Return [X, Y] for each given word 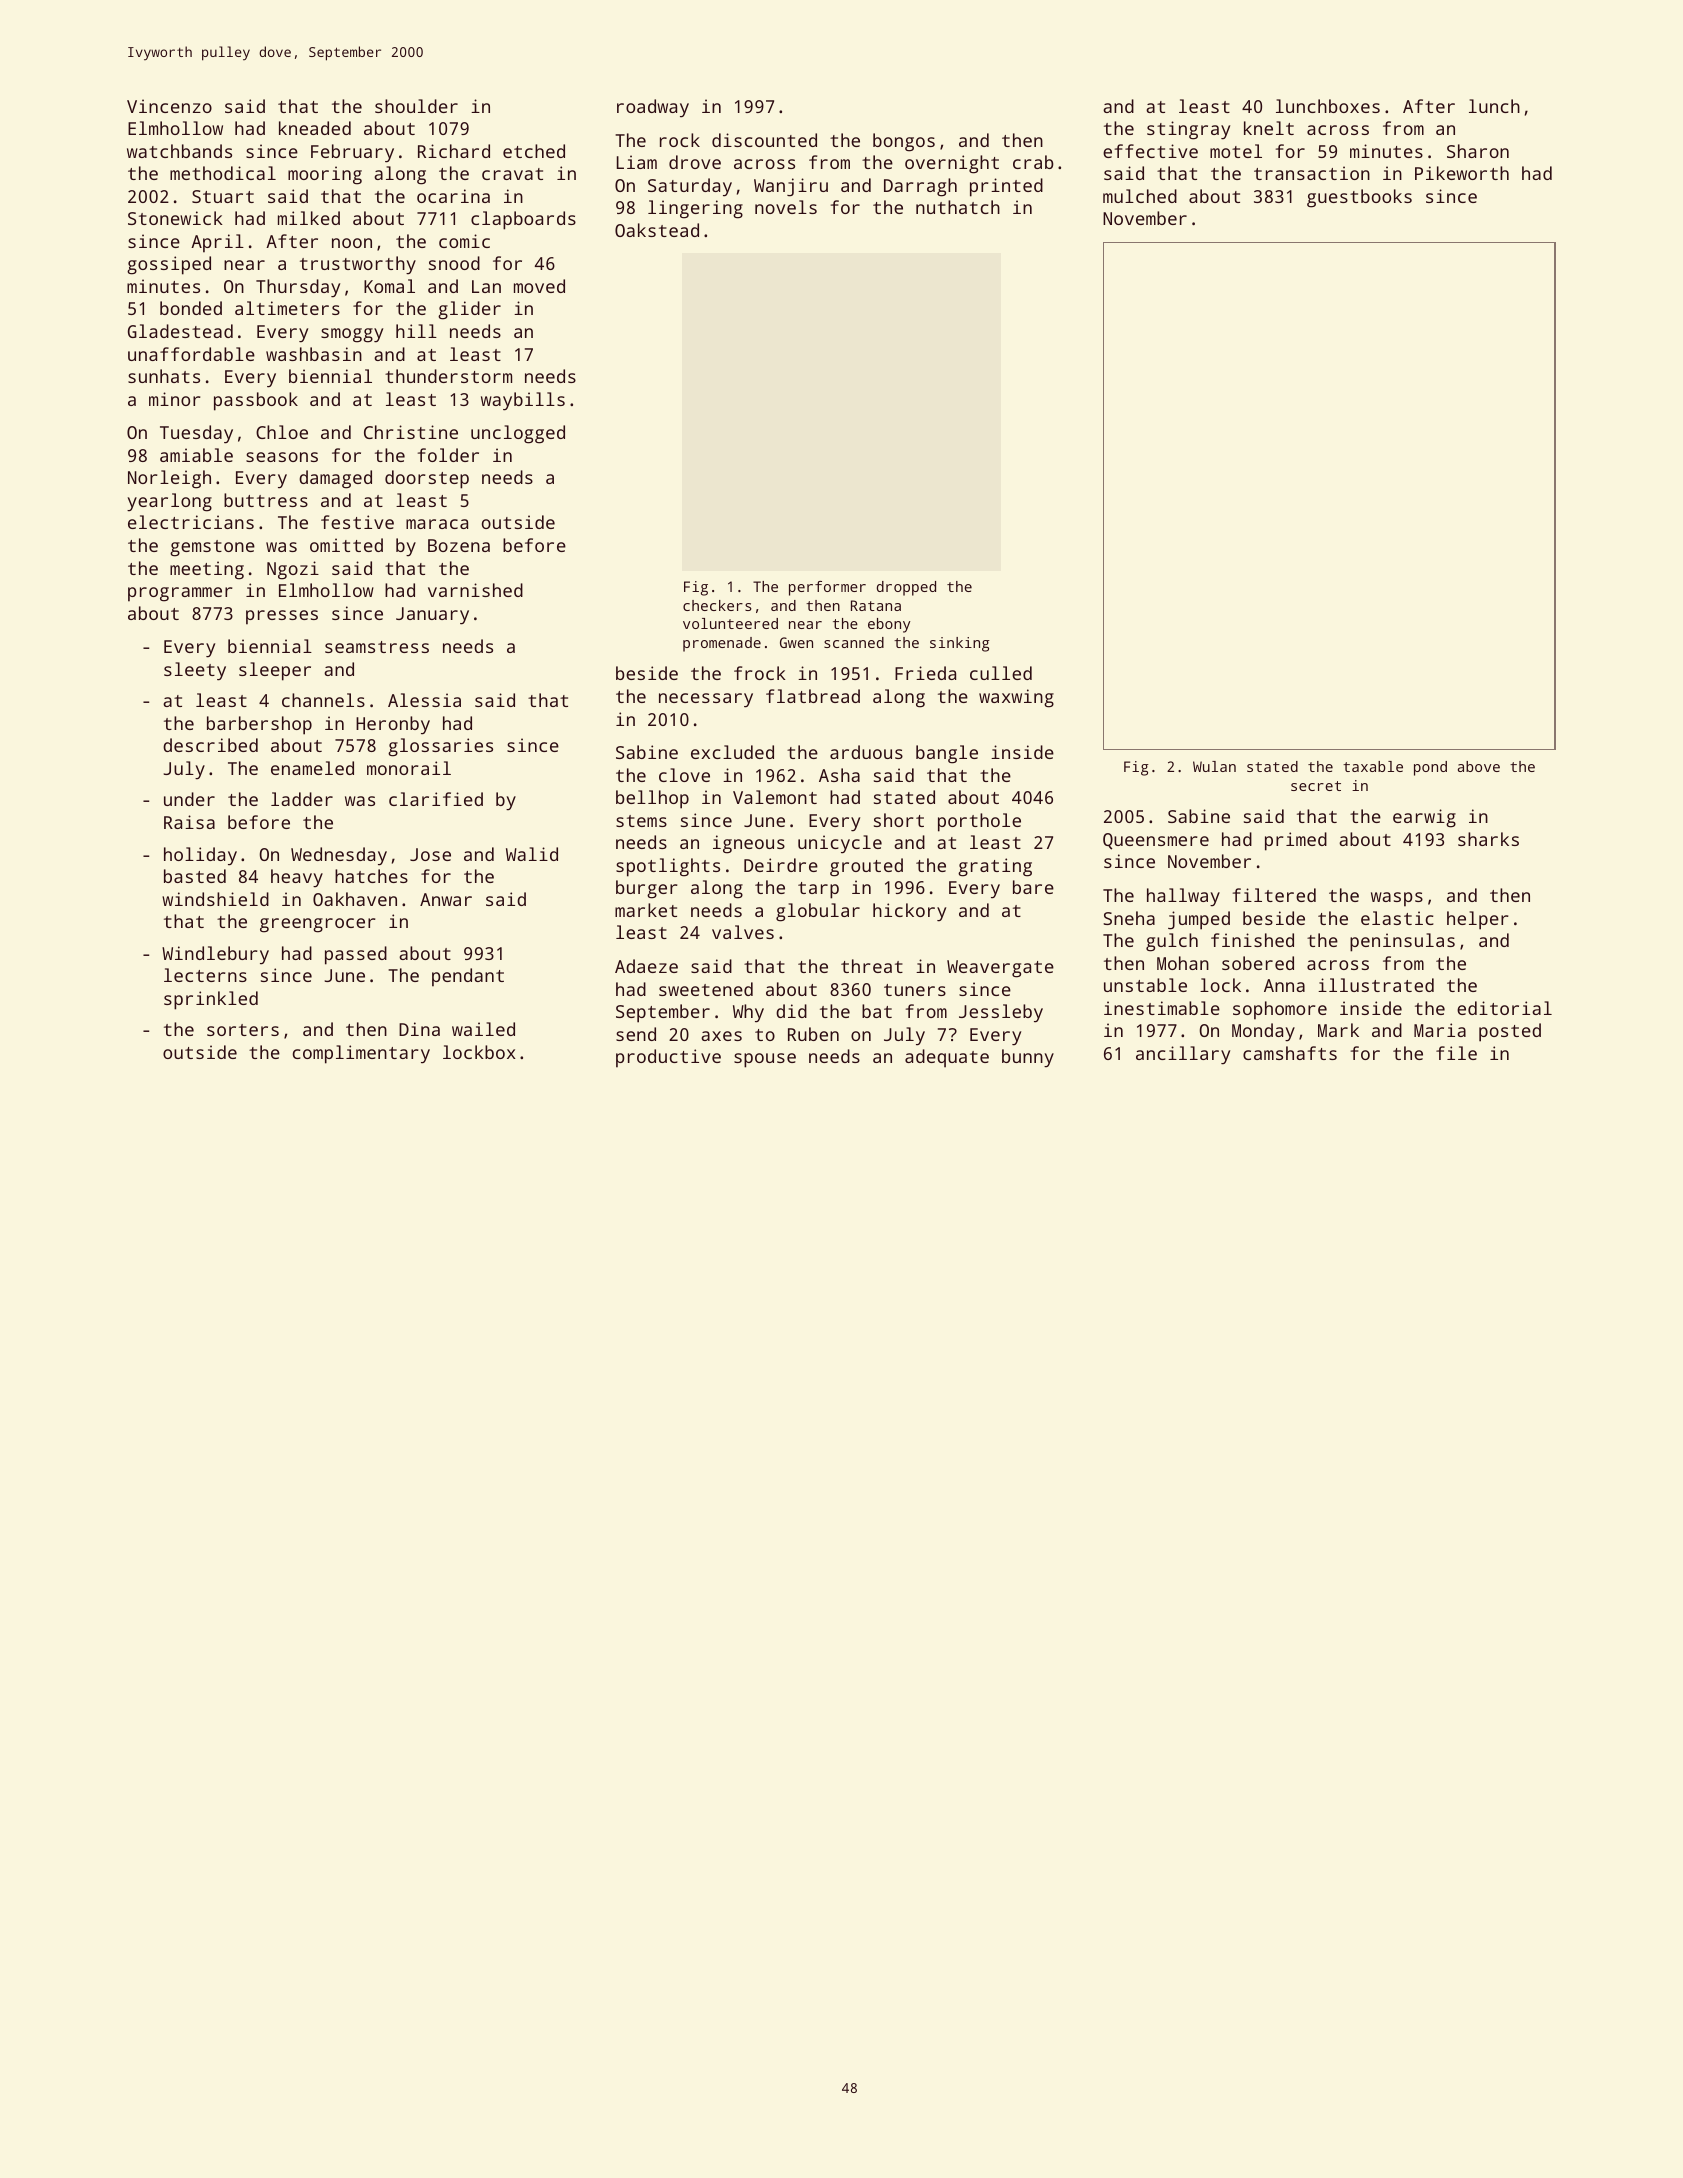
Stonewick [175, 218]
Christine [411, 432]
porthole [979, 822]
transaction [1312, 173]
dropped [906, 588]
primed [1296, 841]
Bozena [459, 545]
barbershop [259, 725]
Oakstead [657, 230]
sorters [243, 1030]
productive [668, 1058]
